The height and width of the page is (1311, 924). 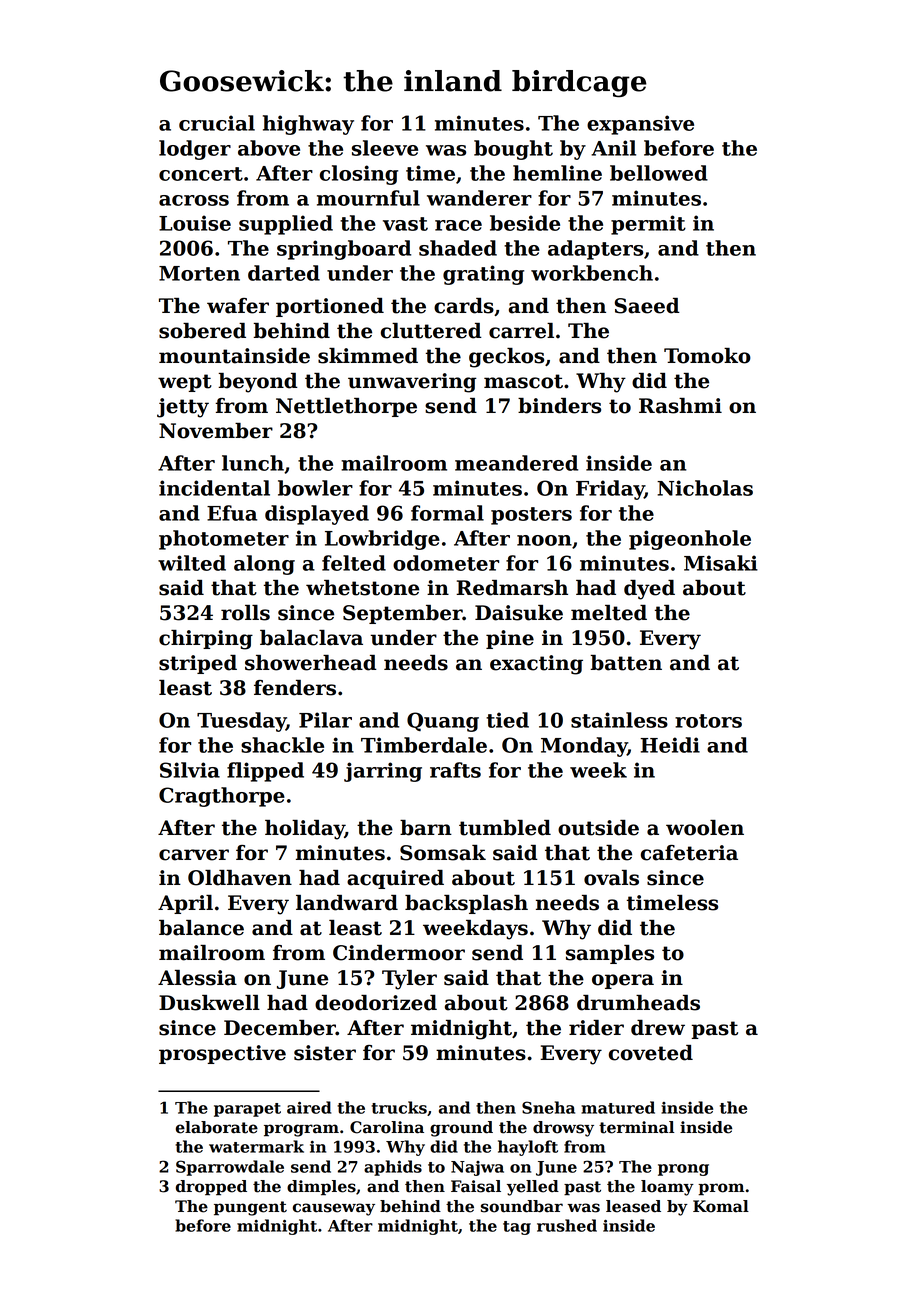 I want to click on Lowbridge, so click(x=382, y=540).
